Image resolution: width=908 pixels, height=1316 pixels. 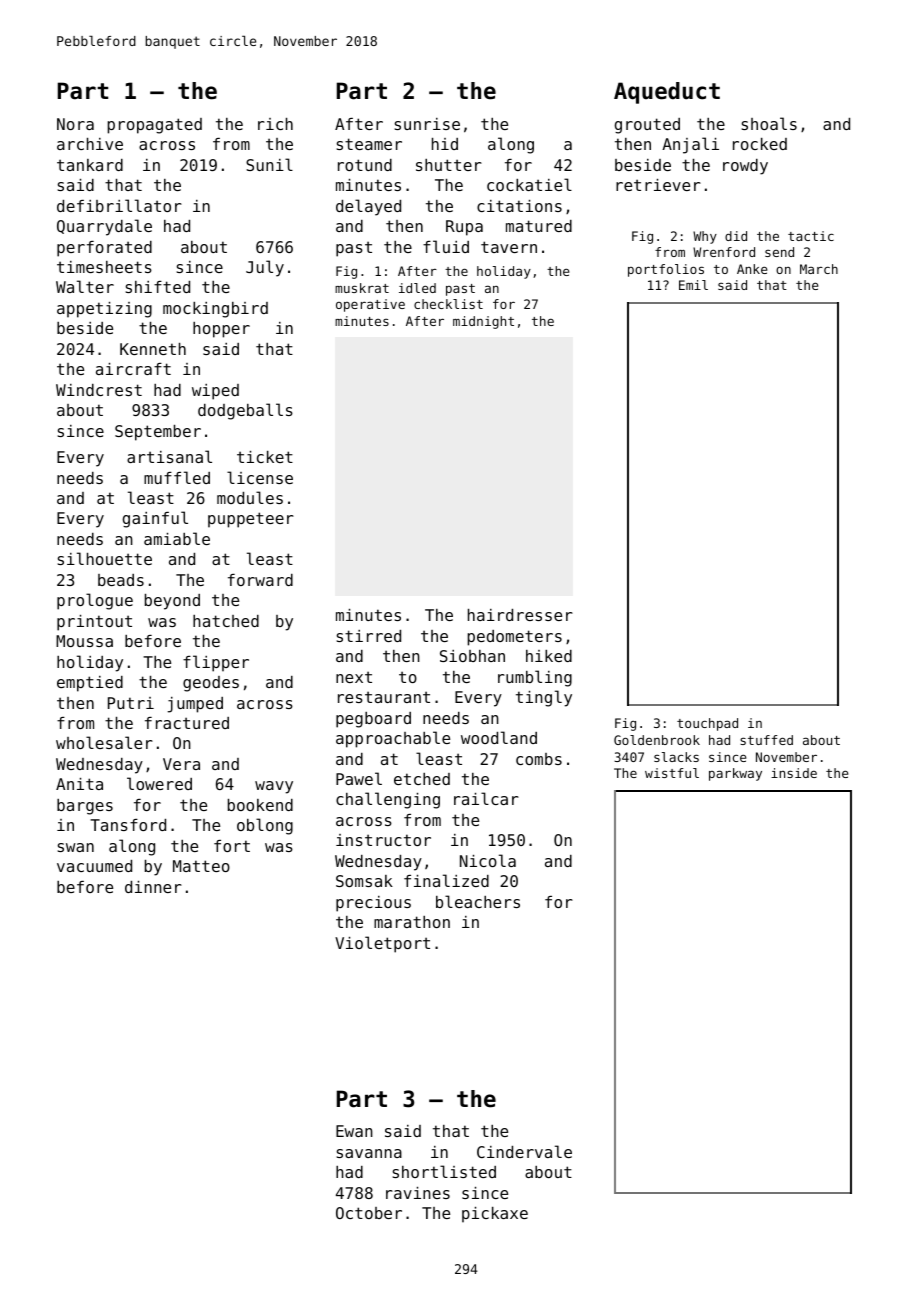 I want to click on pickaxe, so click(x=495, y=1215).
